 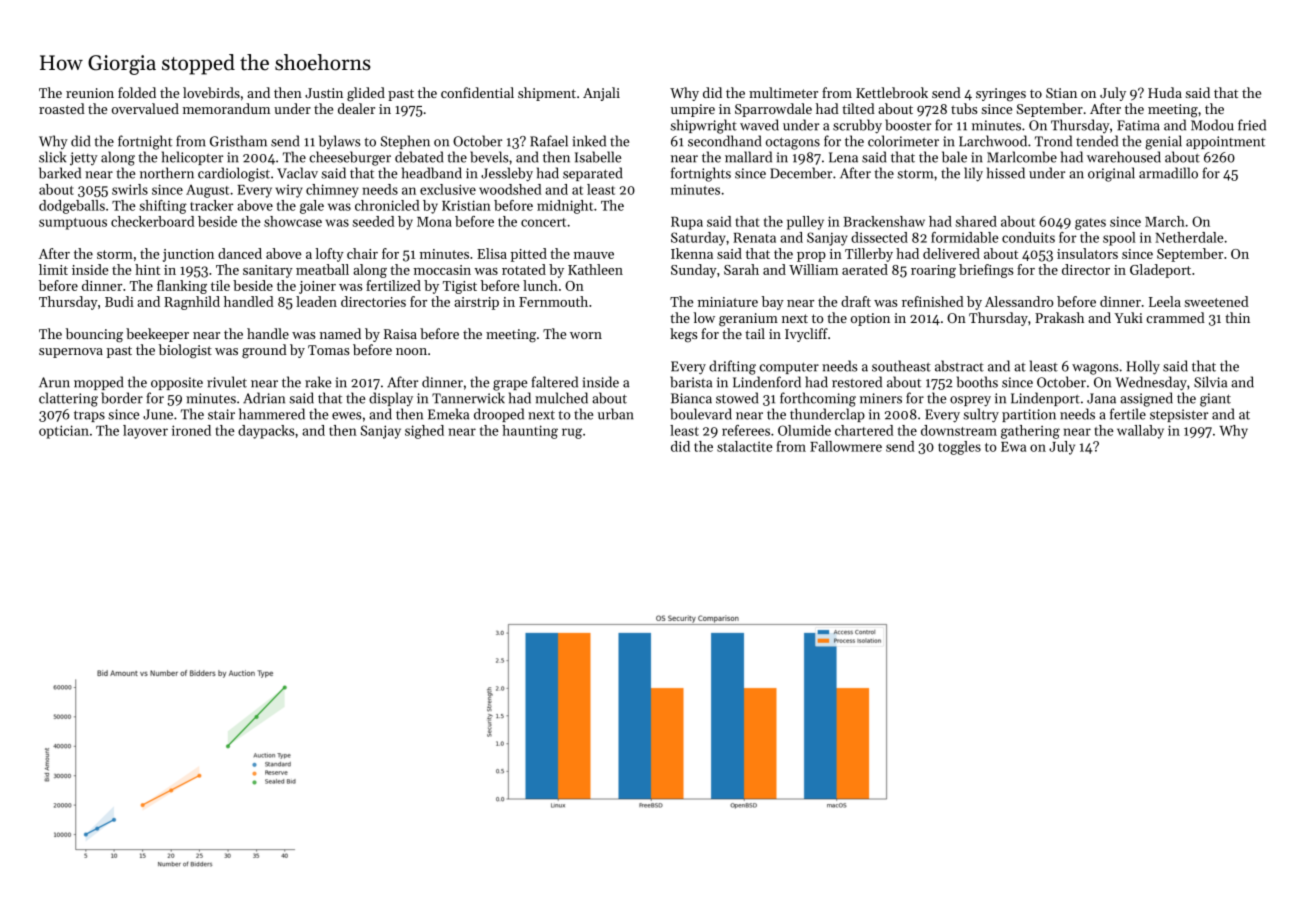 What do you see at coordinates (1059, 317) in the document?
I see `Prakash` at bounding box center [1059, 317].
